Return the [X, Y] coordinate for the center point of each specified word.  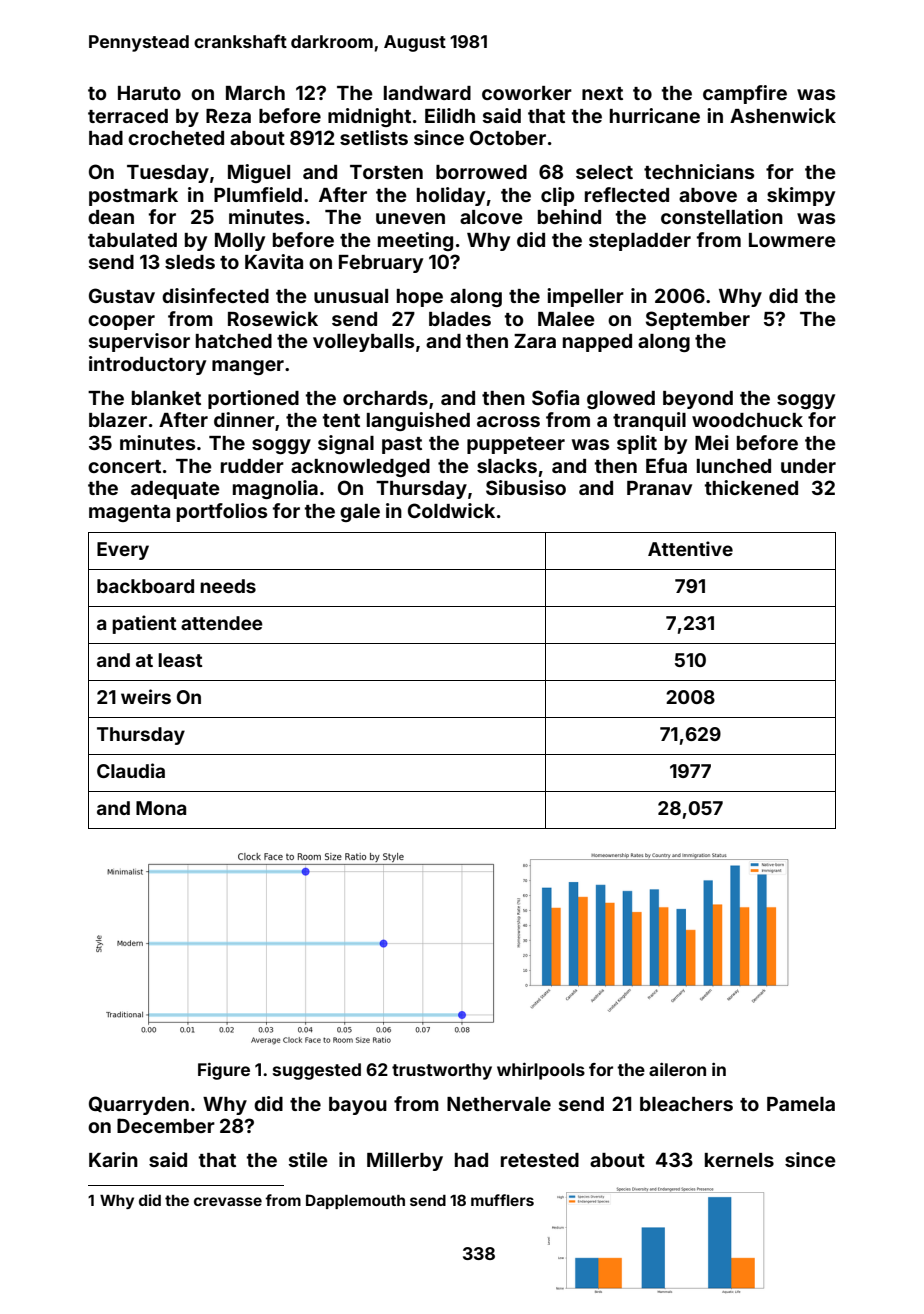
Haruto [149, 93]
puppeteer [516, 445]
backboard [145, 586]
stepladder [640, 242]
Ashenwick [783, 115]
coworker [527, 93]
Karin [113, 1159]
